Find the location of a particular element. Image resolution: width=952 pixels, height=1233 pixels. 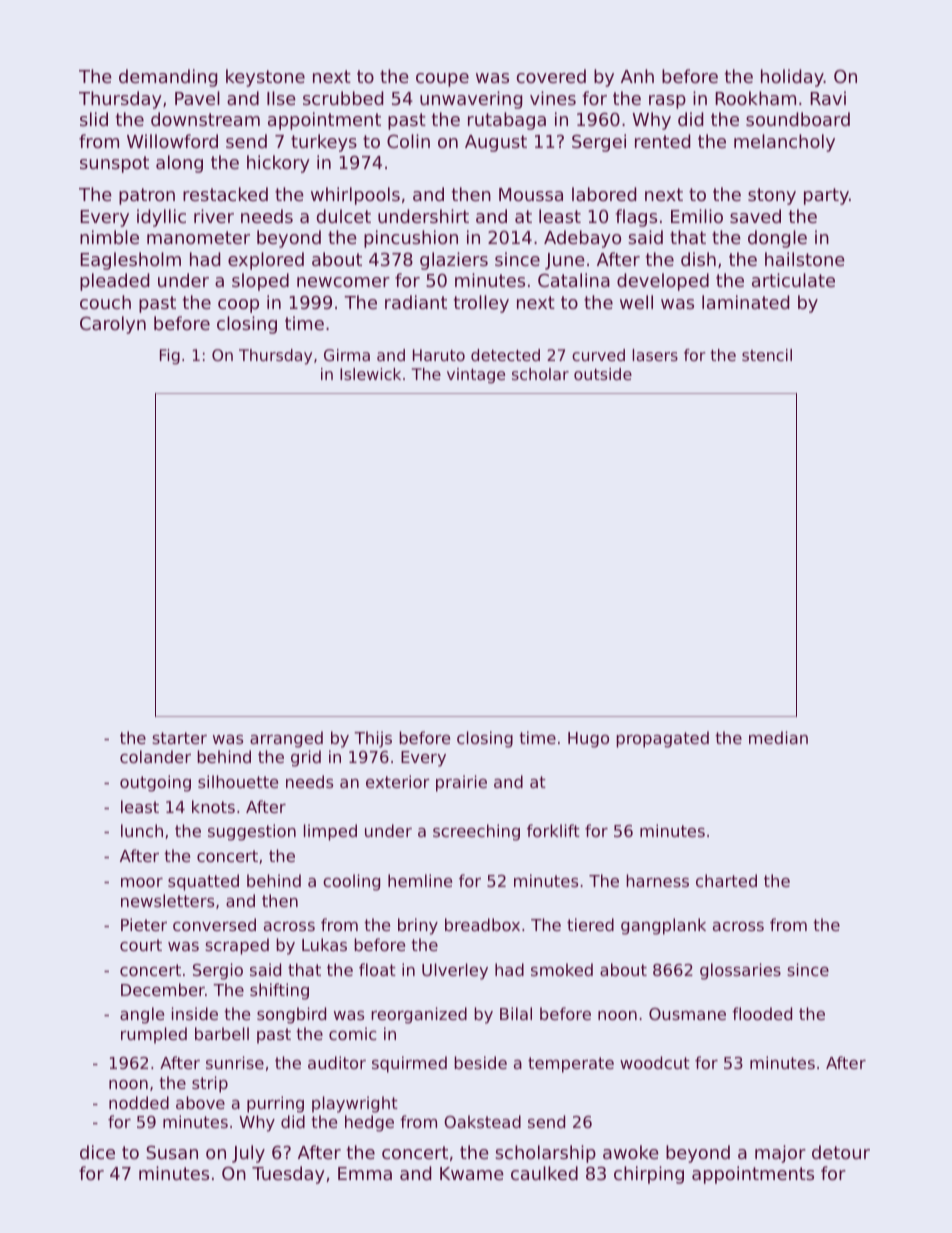

Carolyn is located at coordinates (113, 325).
